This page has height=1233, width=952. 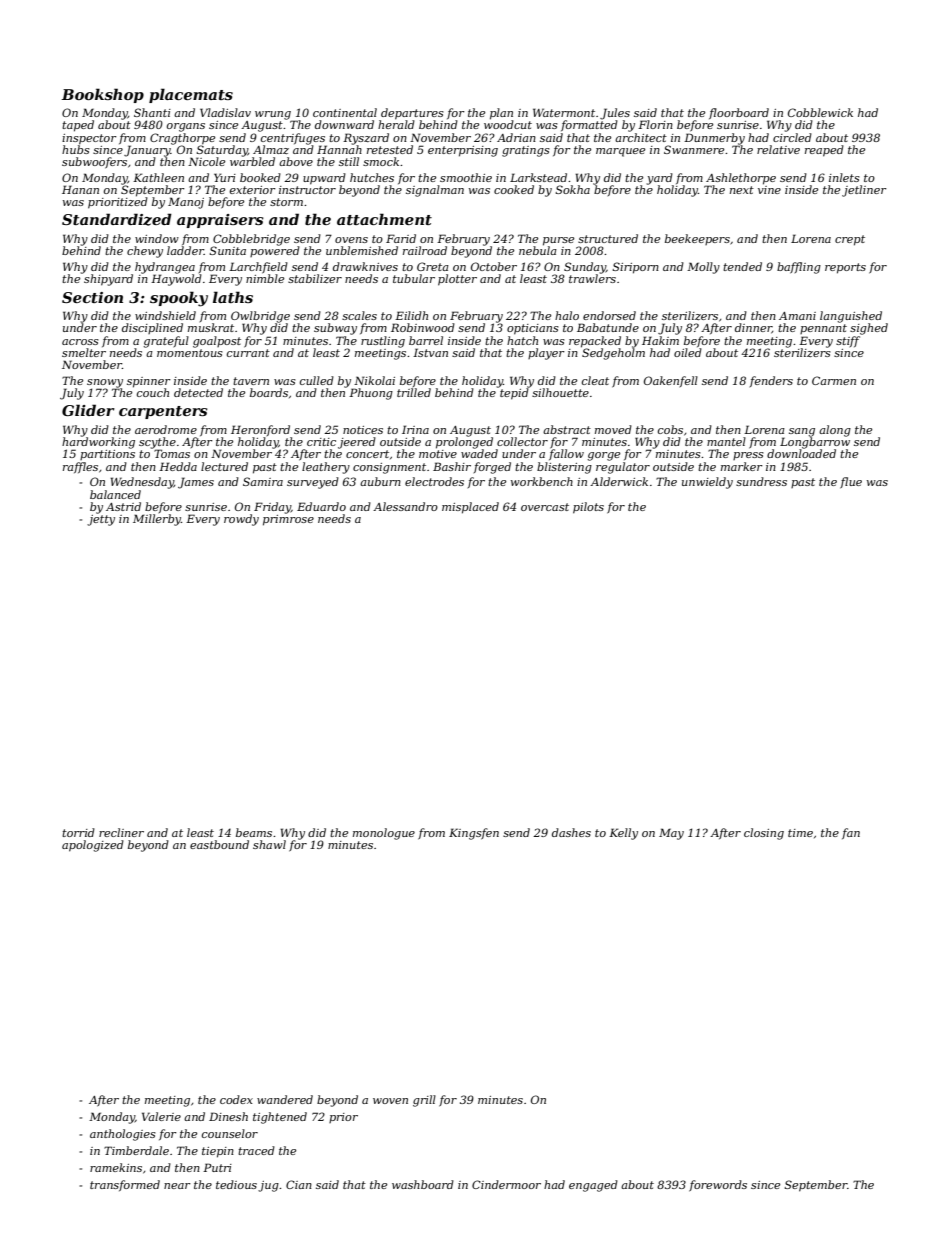 What do you see at coordinates (463, 151) in the page?
I see `enterprising` at bounding box center [463, 151].
